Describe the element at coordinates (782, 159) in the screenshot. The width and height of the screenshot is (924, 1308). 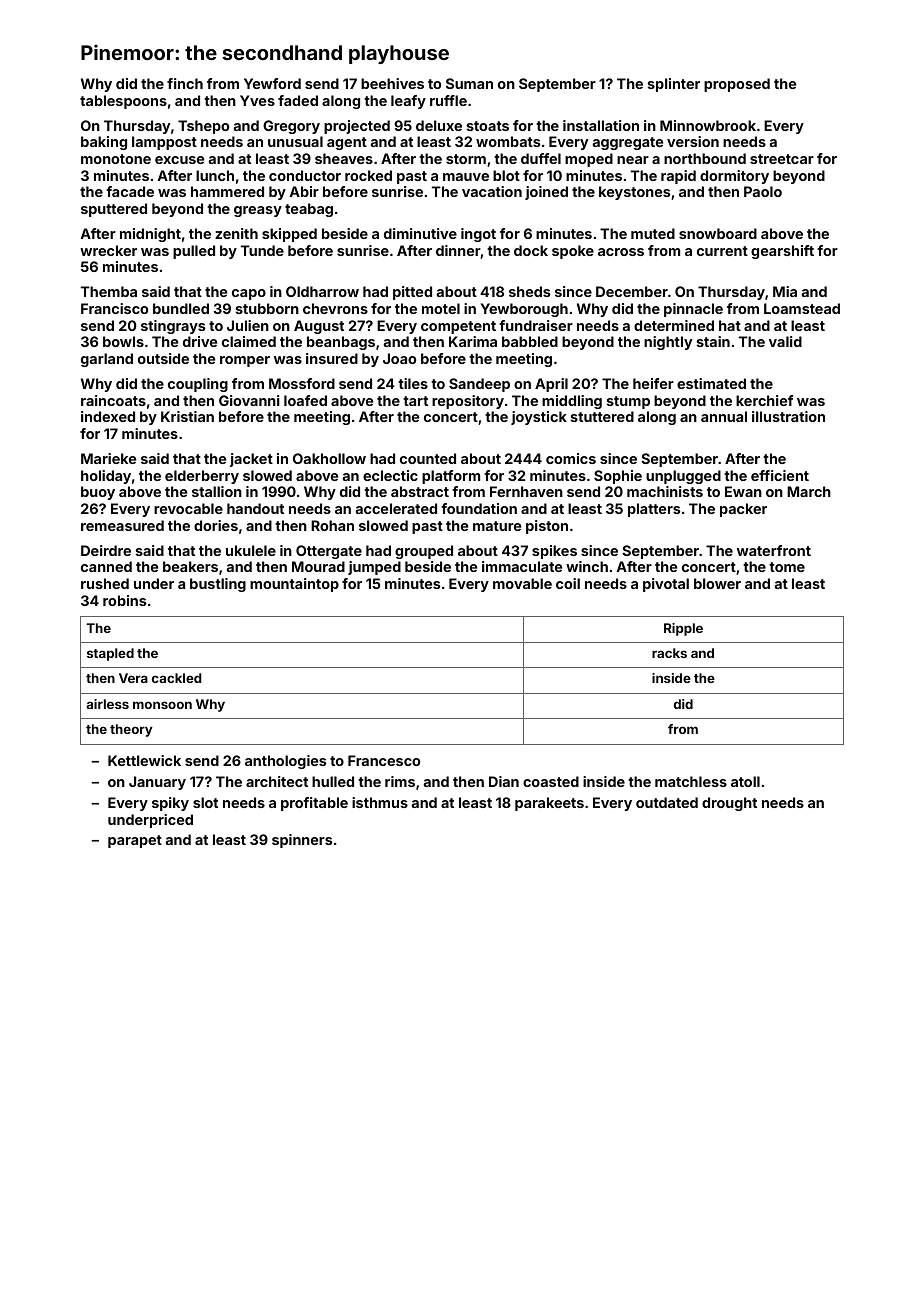
I see `streetcar` at that location.
